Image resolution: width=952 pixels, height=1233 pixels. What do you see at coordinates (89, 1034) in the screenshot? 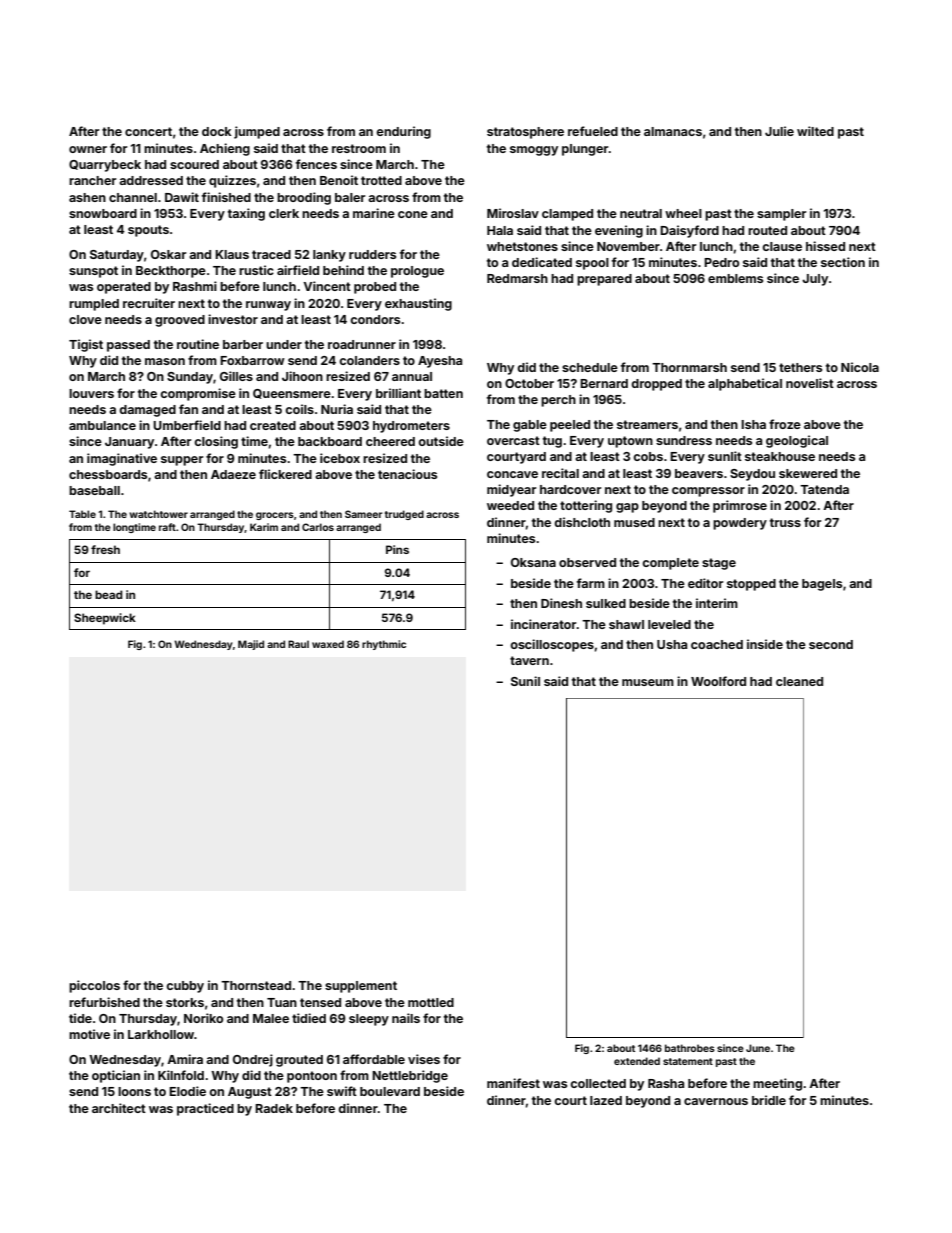
I see `motive` at bounding box center [89, 1034].
